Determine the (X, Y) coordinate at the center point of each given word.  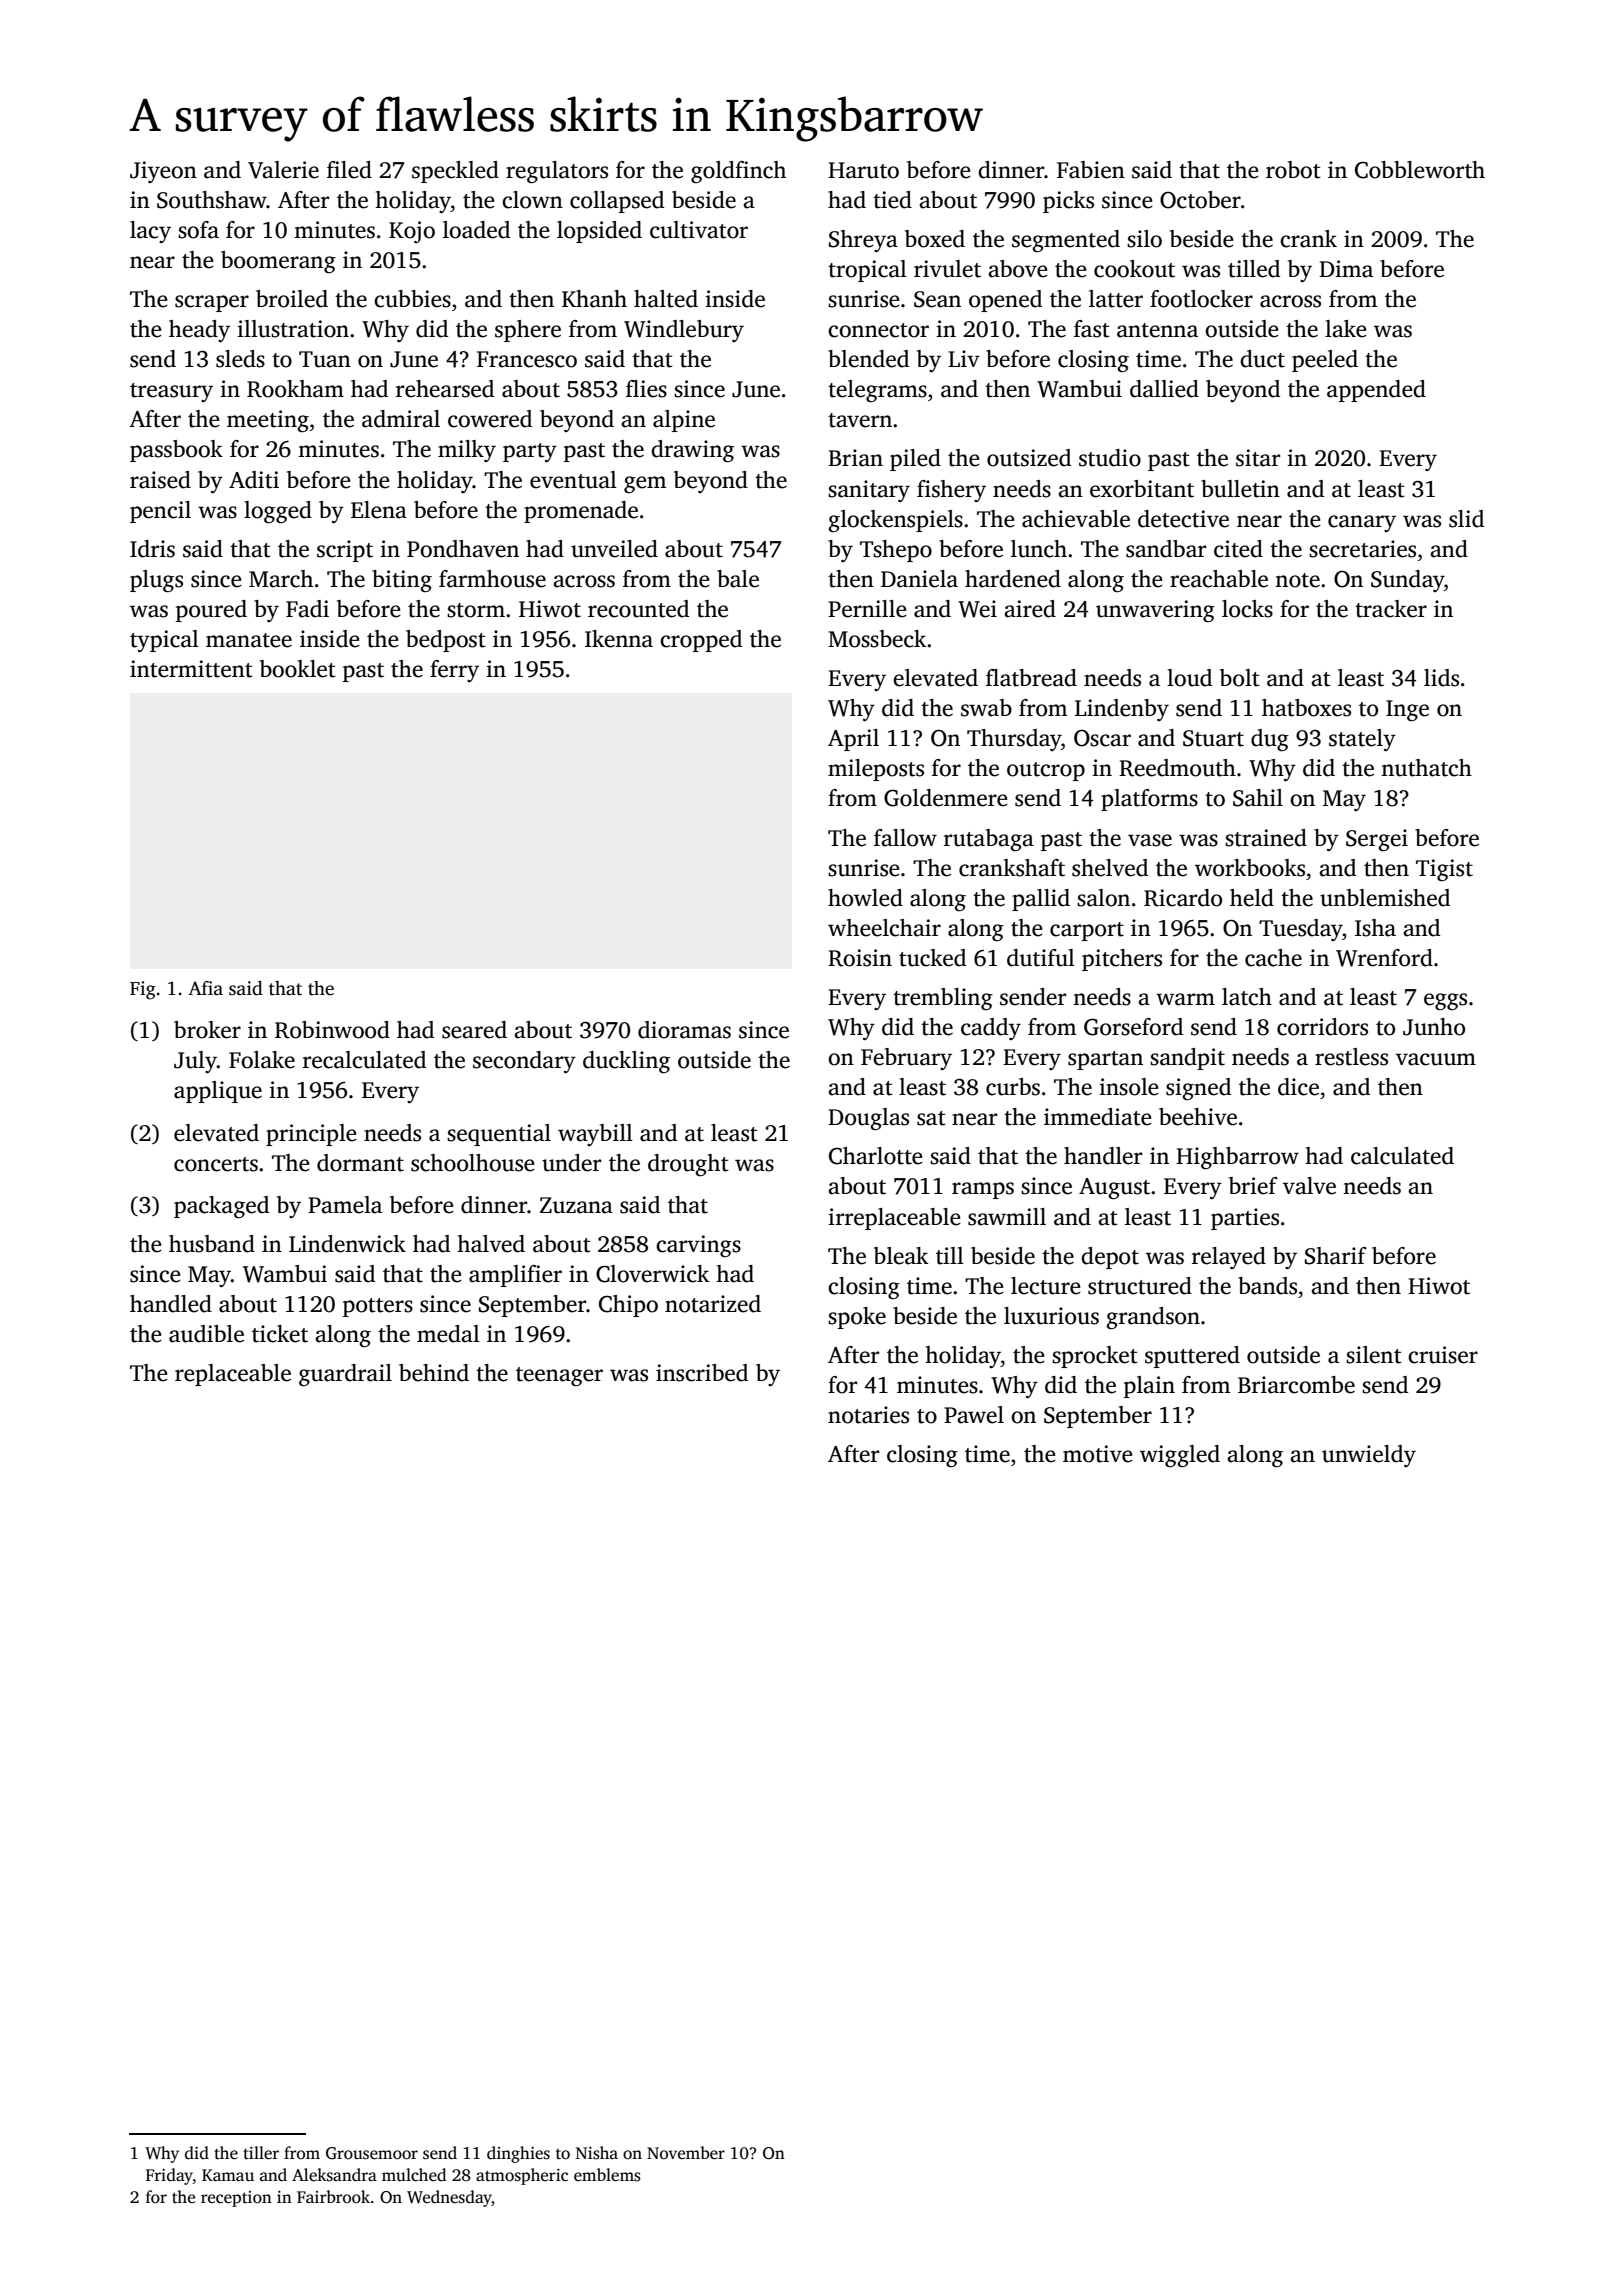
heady (199, 331)
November (686, 2153)
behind (434, 1373)
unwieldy (1369, 1456)
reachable (1219, 579)
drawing (692, 451)
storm (476, 610)
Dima (1346, 269)
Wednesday (449, 2198)
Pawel (974, 1415)
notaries (868, 1415)
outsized (1029, 458)
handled (171, 1304)
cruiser (1443, 1355)
